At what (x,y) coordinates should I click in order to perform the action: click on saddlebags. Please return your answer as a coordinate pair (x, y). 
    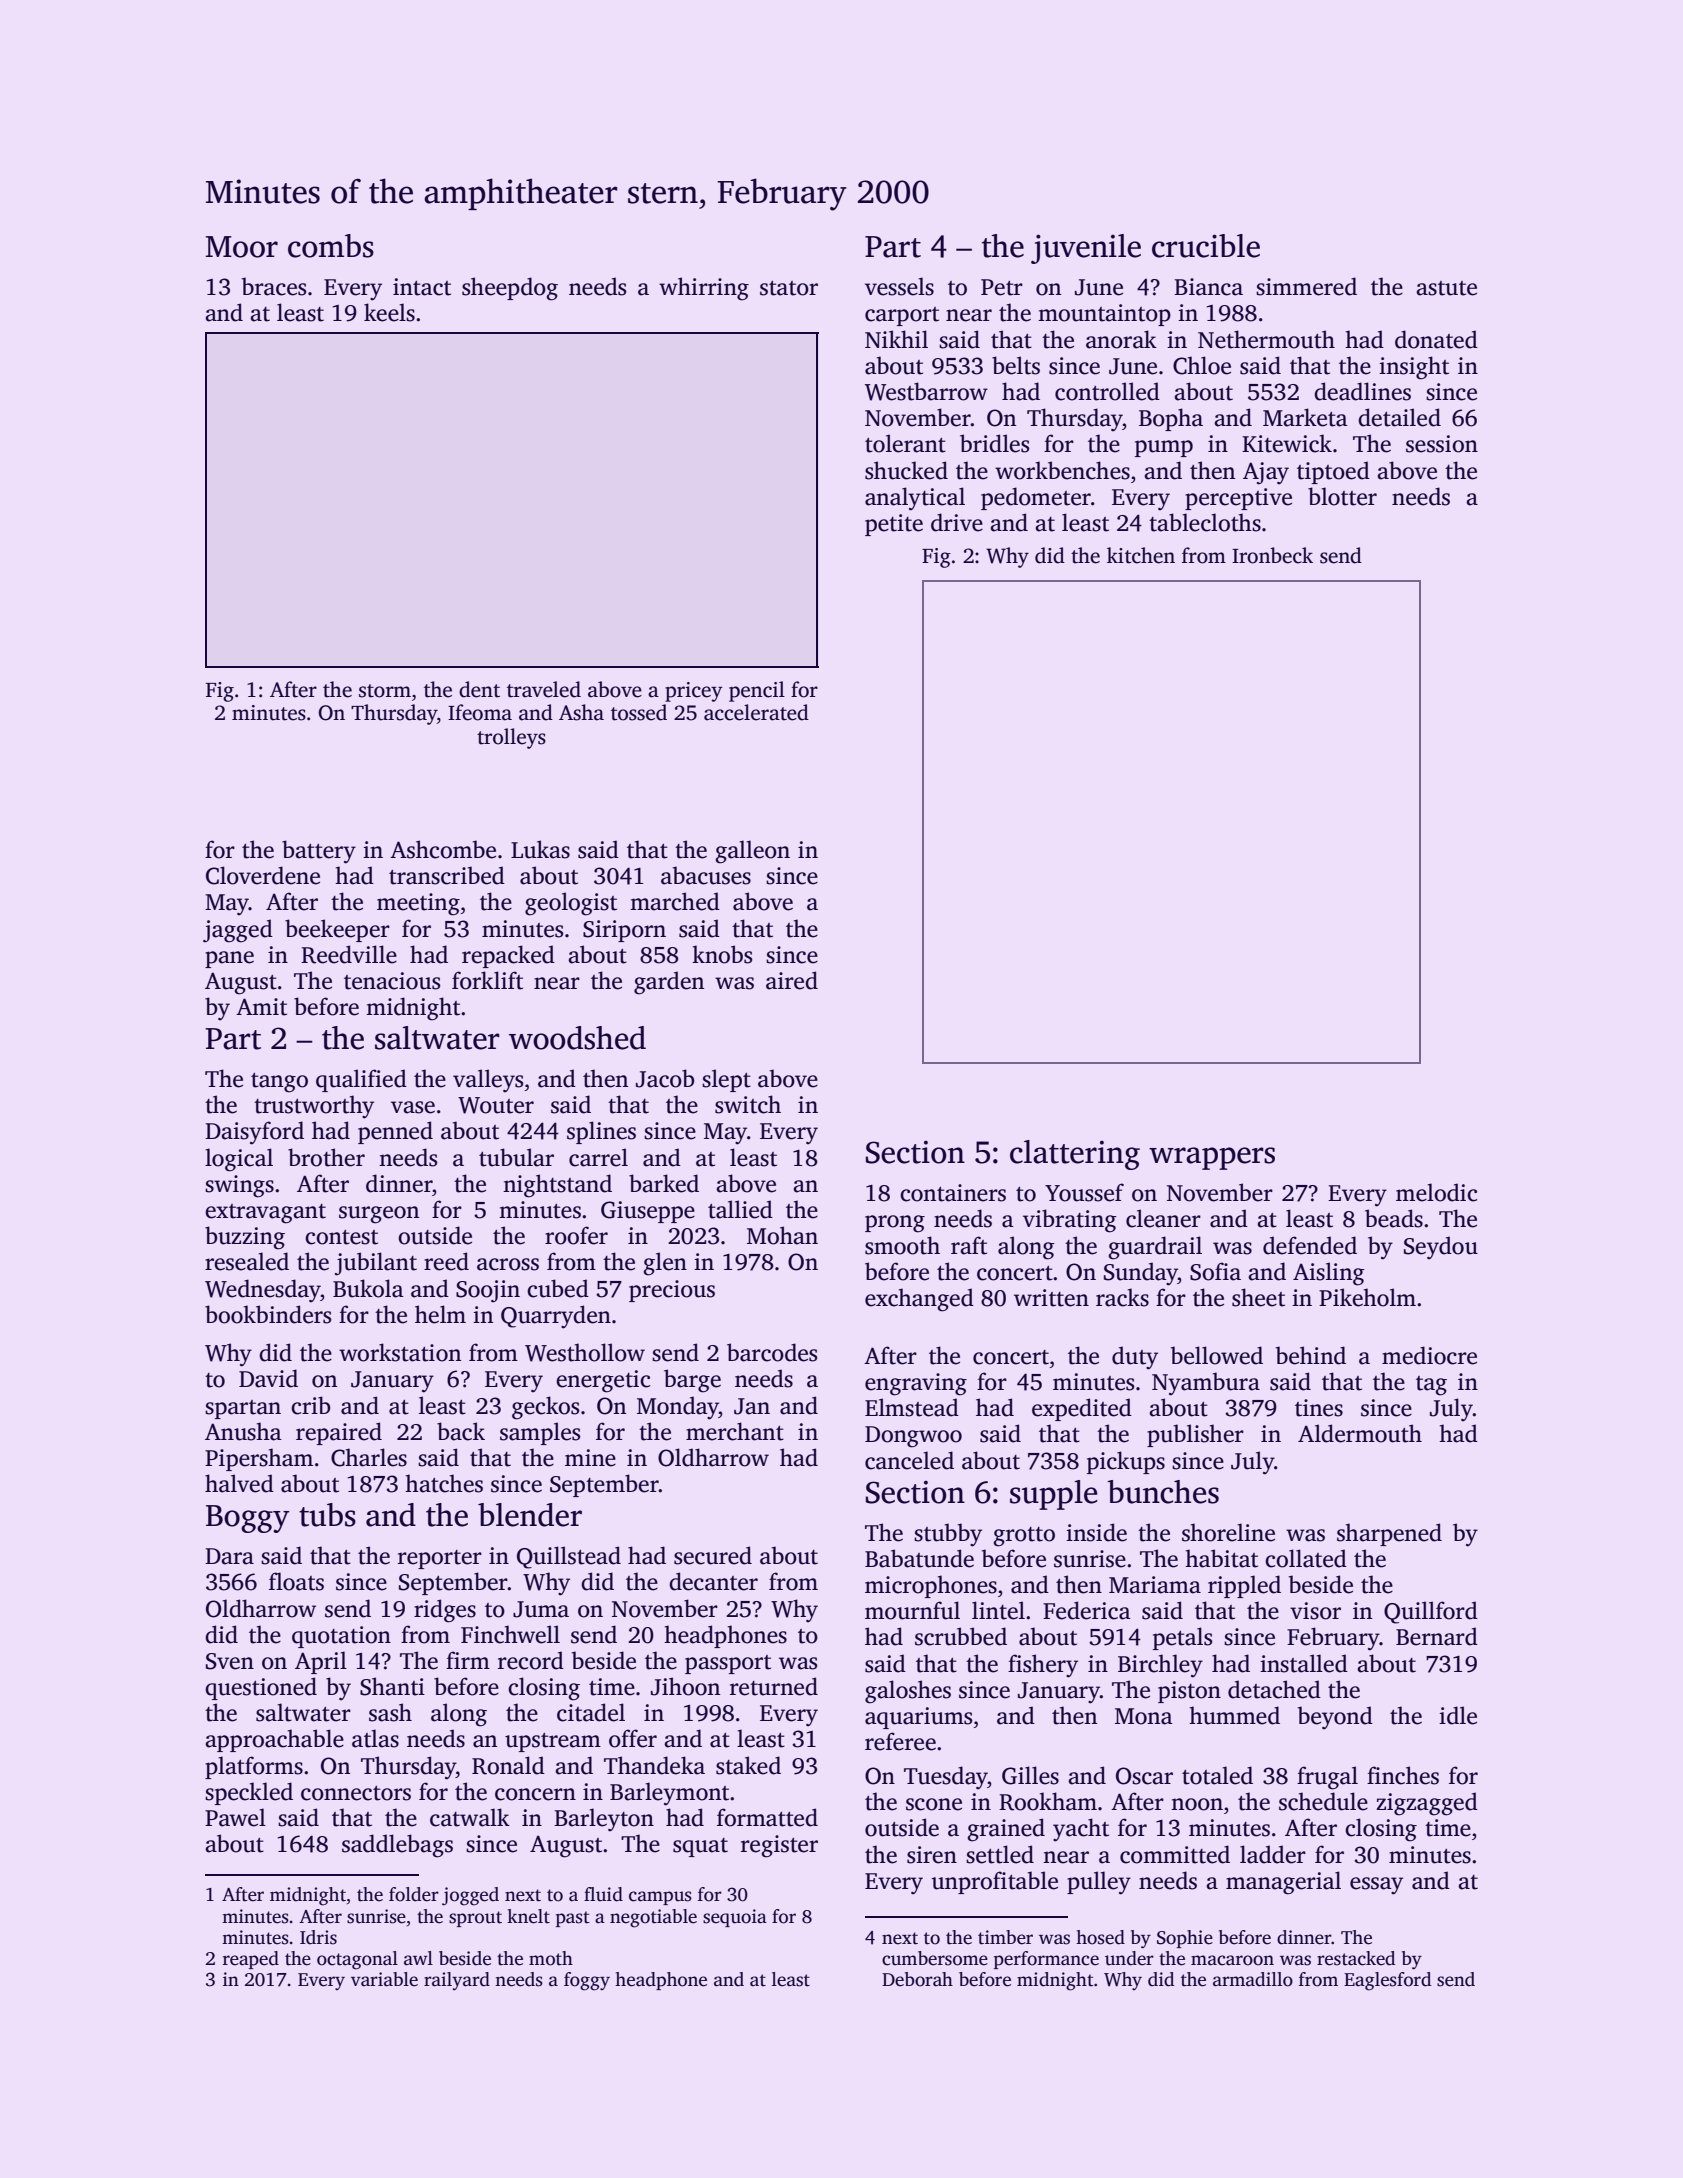
    Looking at the image, I should click on (397, 1846).
